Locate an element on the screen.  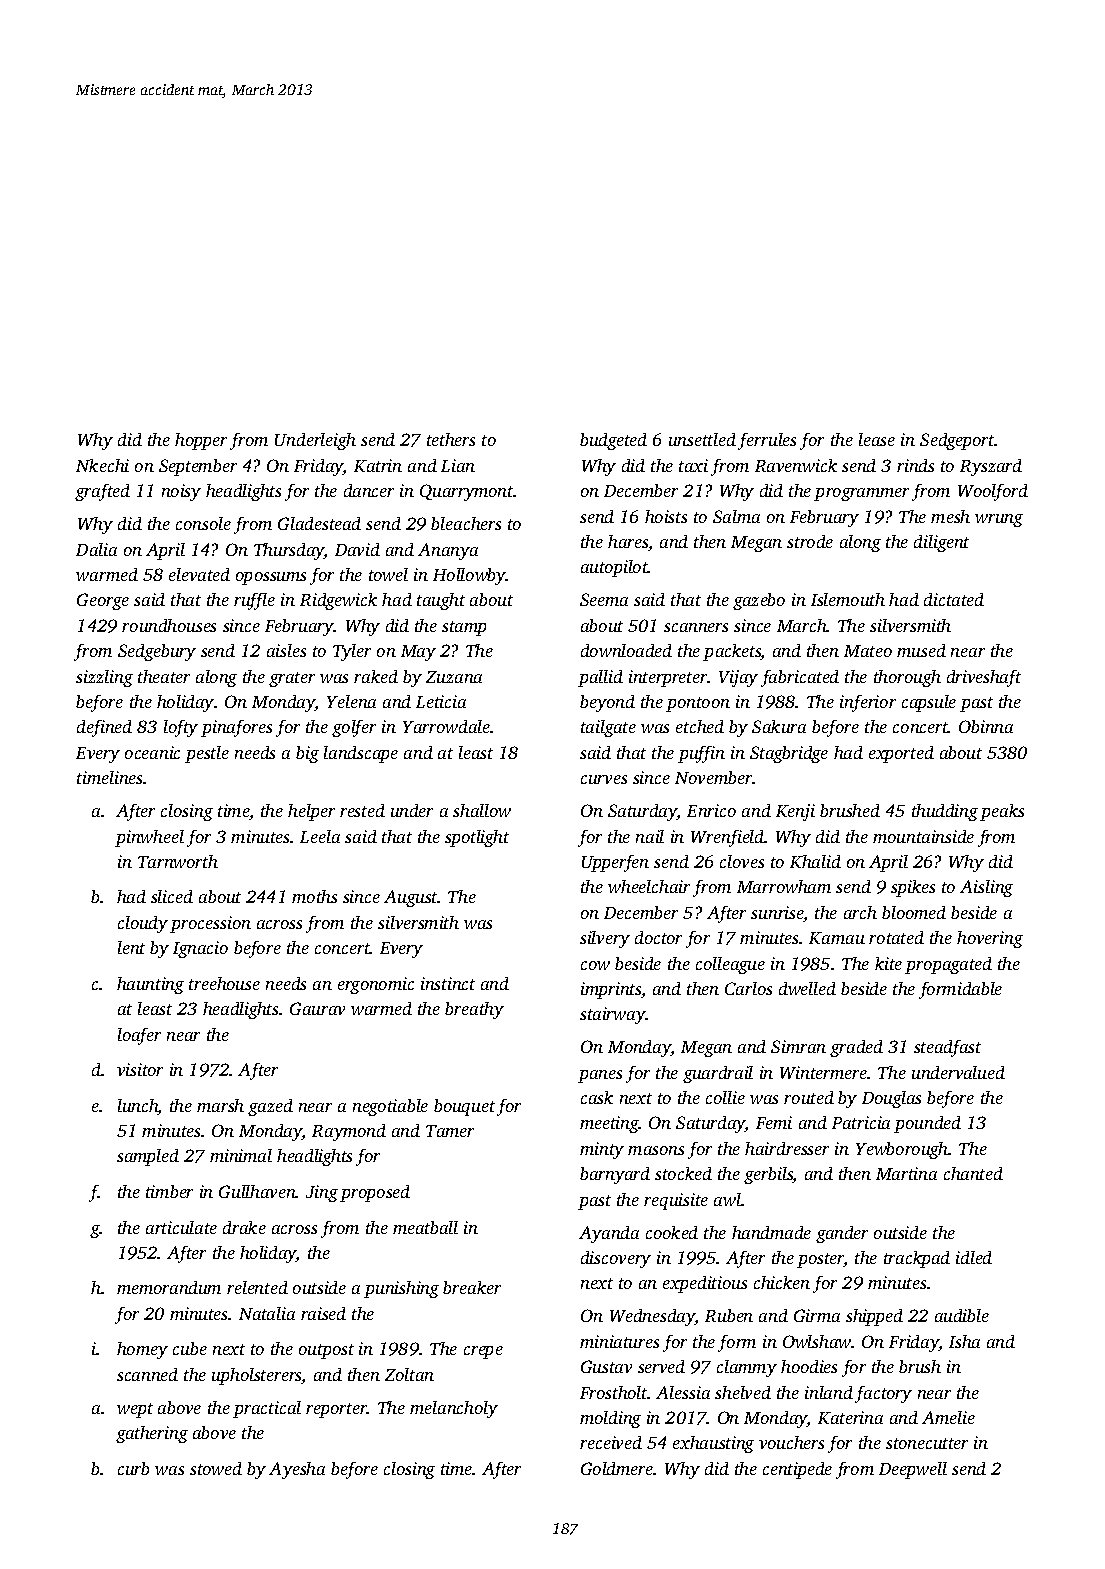
rotated is located at coordinates (896, 937).
